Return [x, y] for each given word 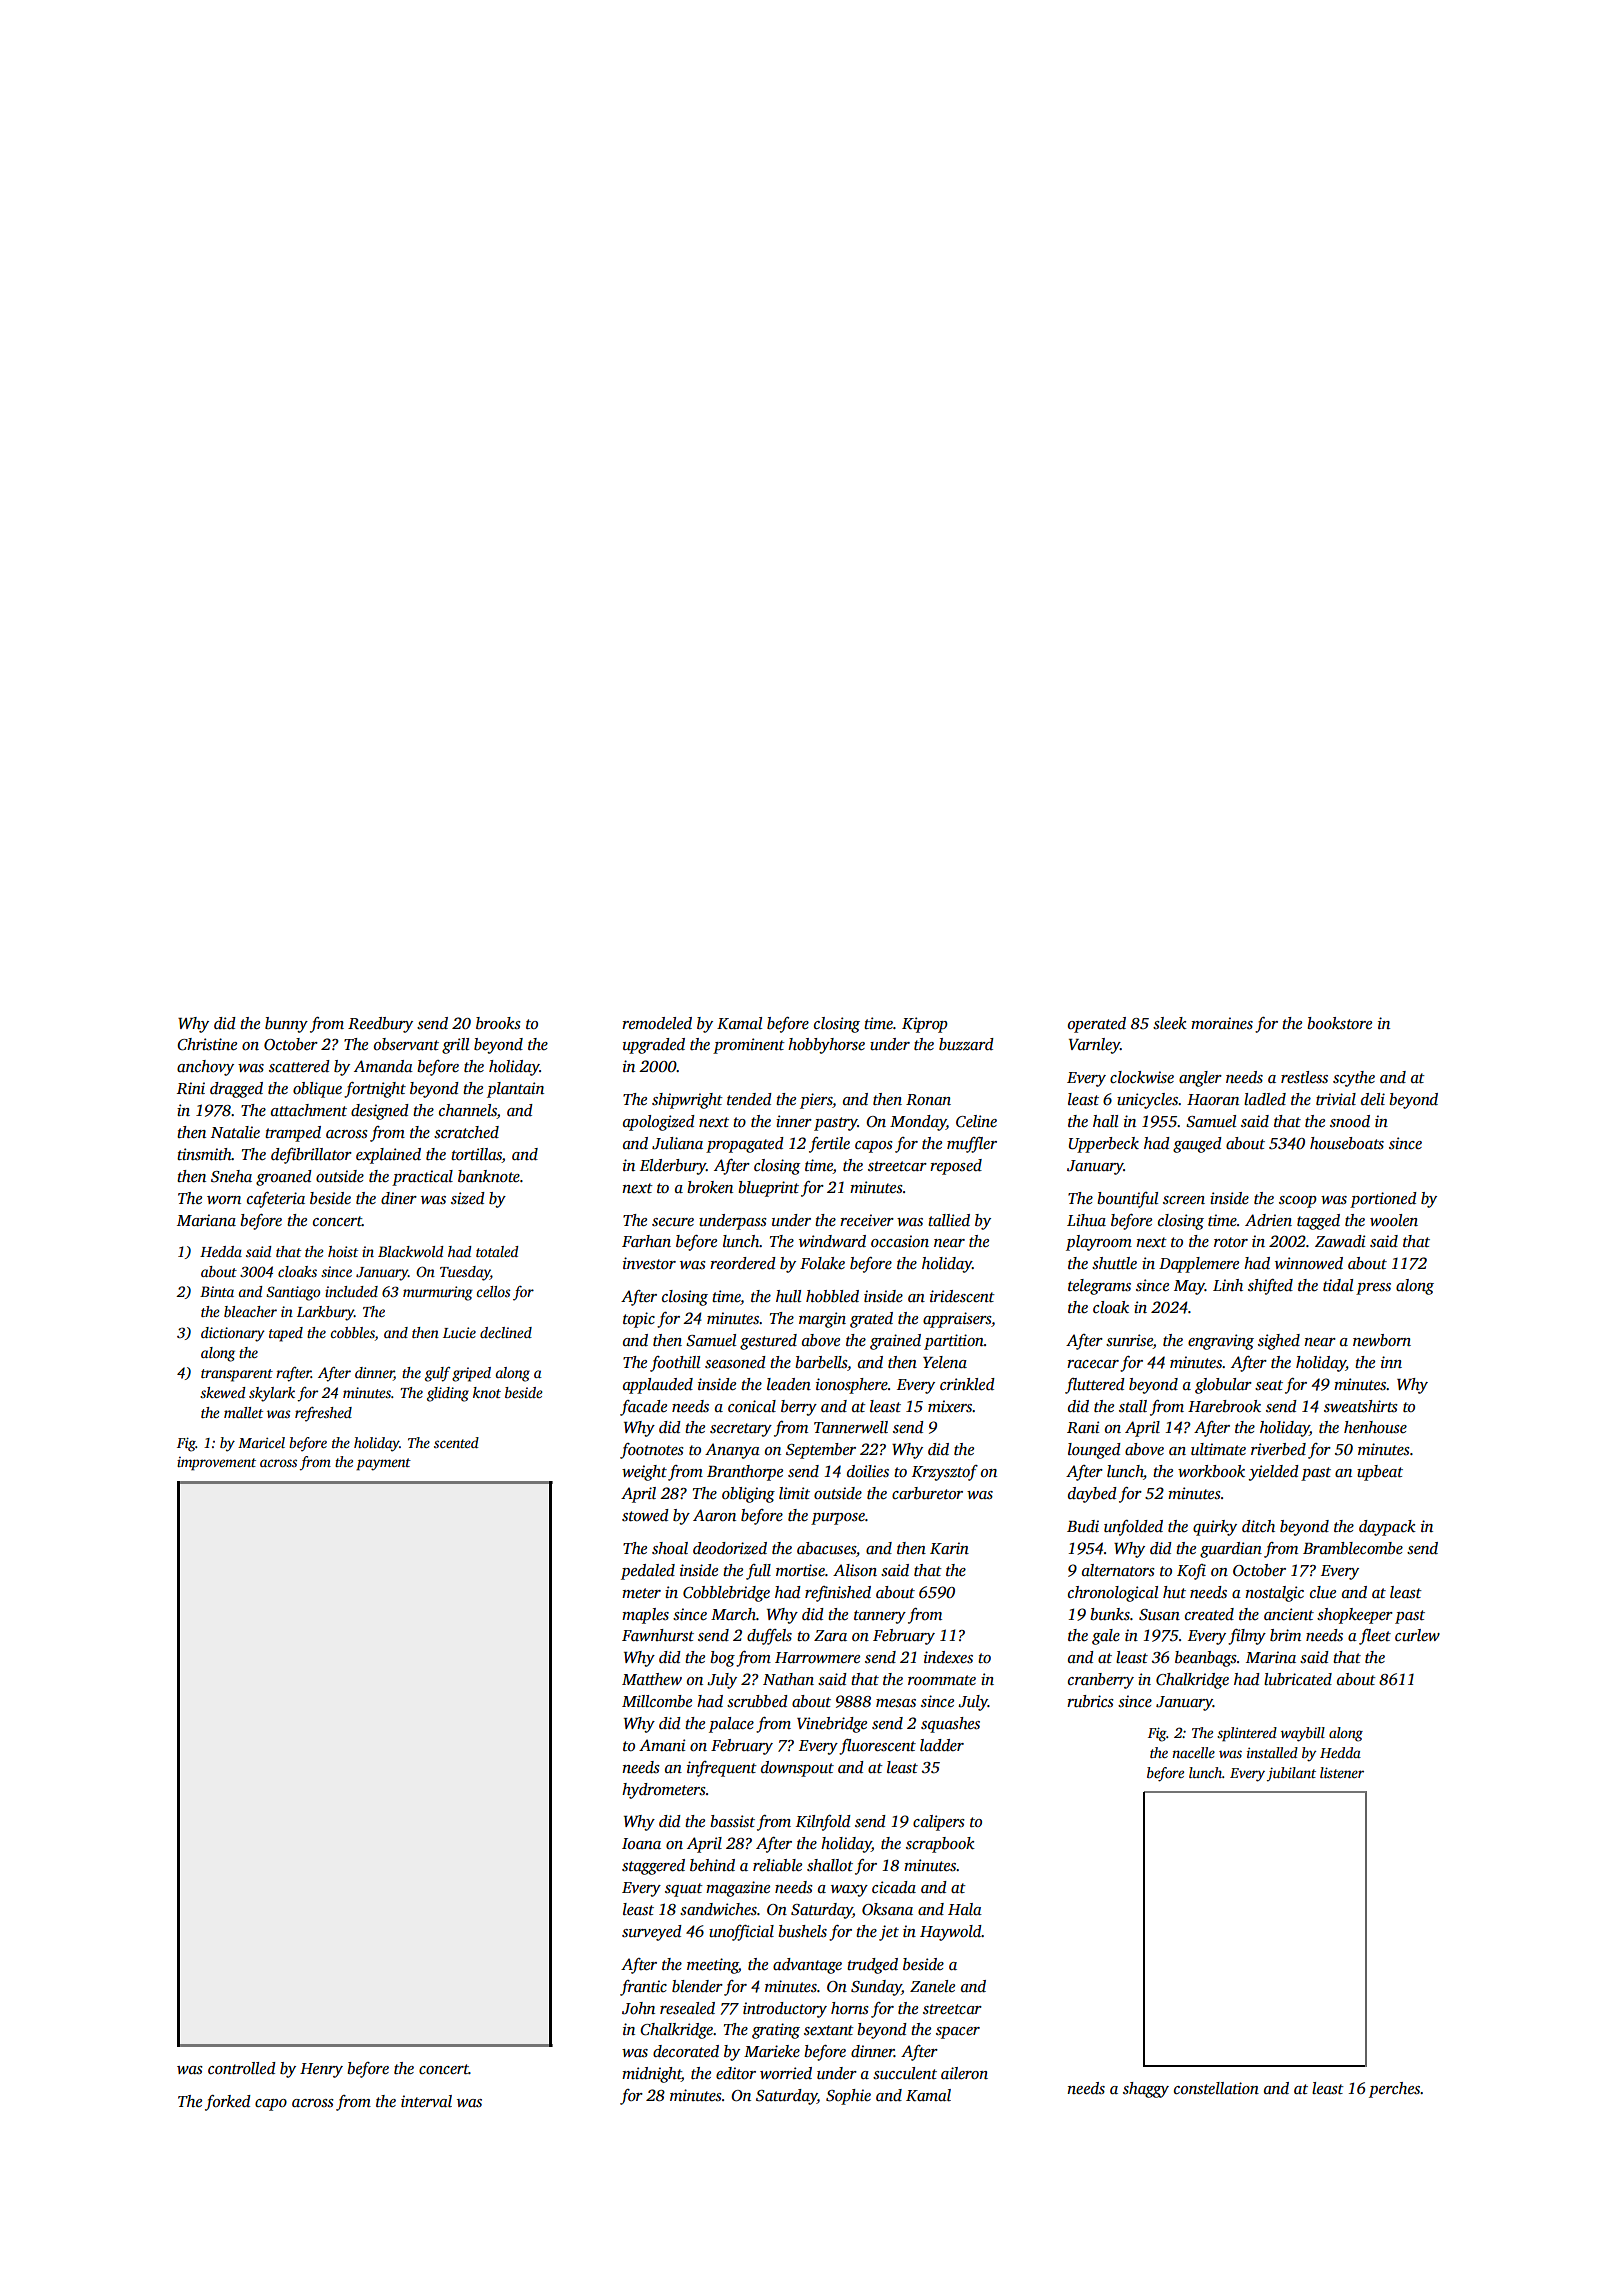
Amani [662, 1745]
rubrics [1090, 1701]
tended [749, 1099]
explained [388, 1156]
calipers [939, 1823]
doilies [868, 1471]
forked [228, 2103]
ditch [1258, 1526]
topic [639, 1320]
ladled [1265, 1099]
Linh [1228, 1285]
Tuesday [465, 1273]
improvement [216, 1464]
